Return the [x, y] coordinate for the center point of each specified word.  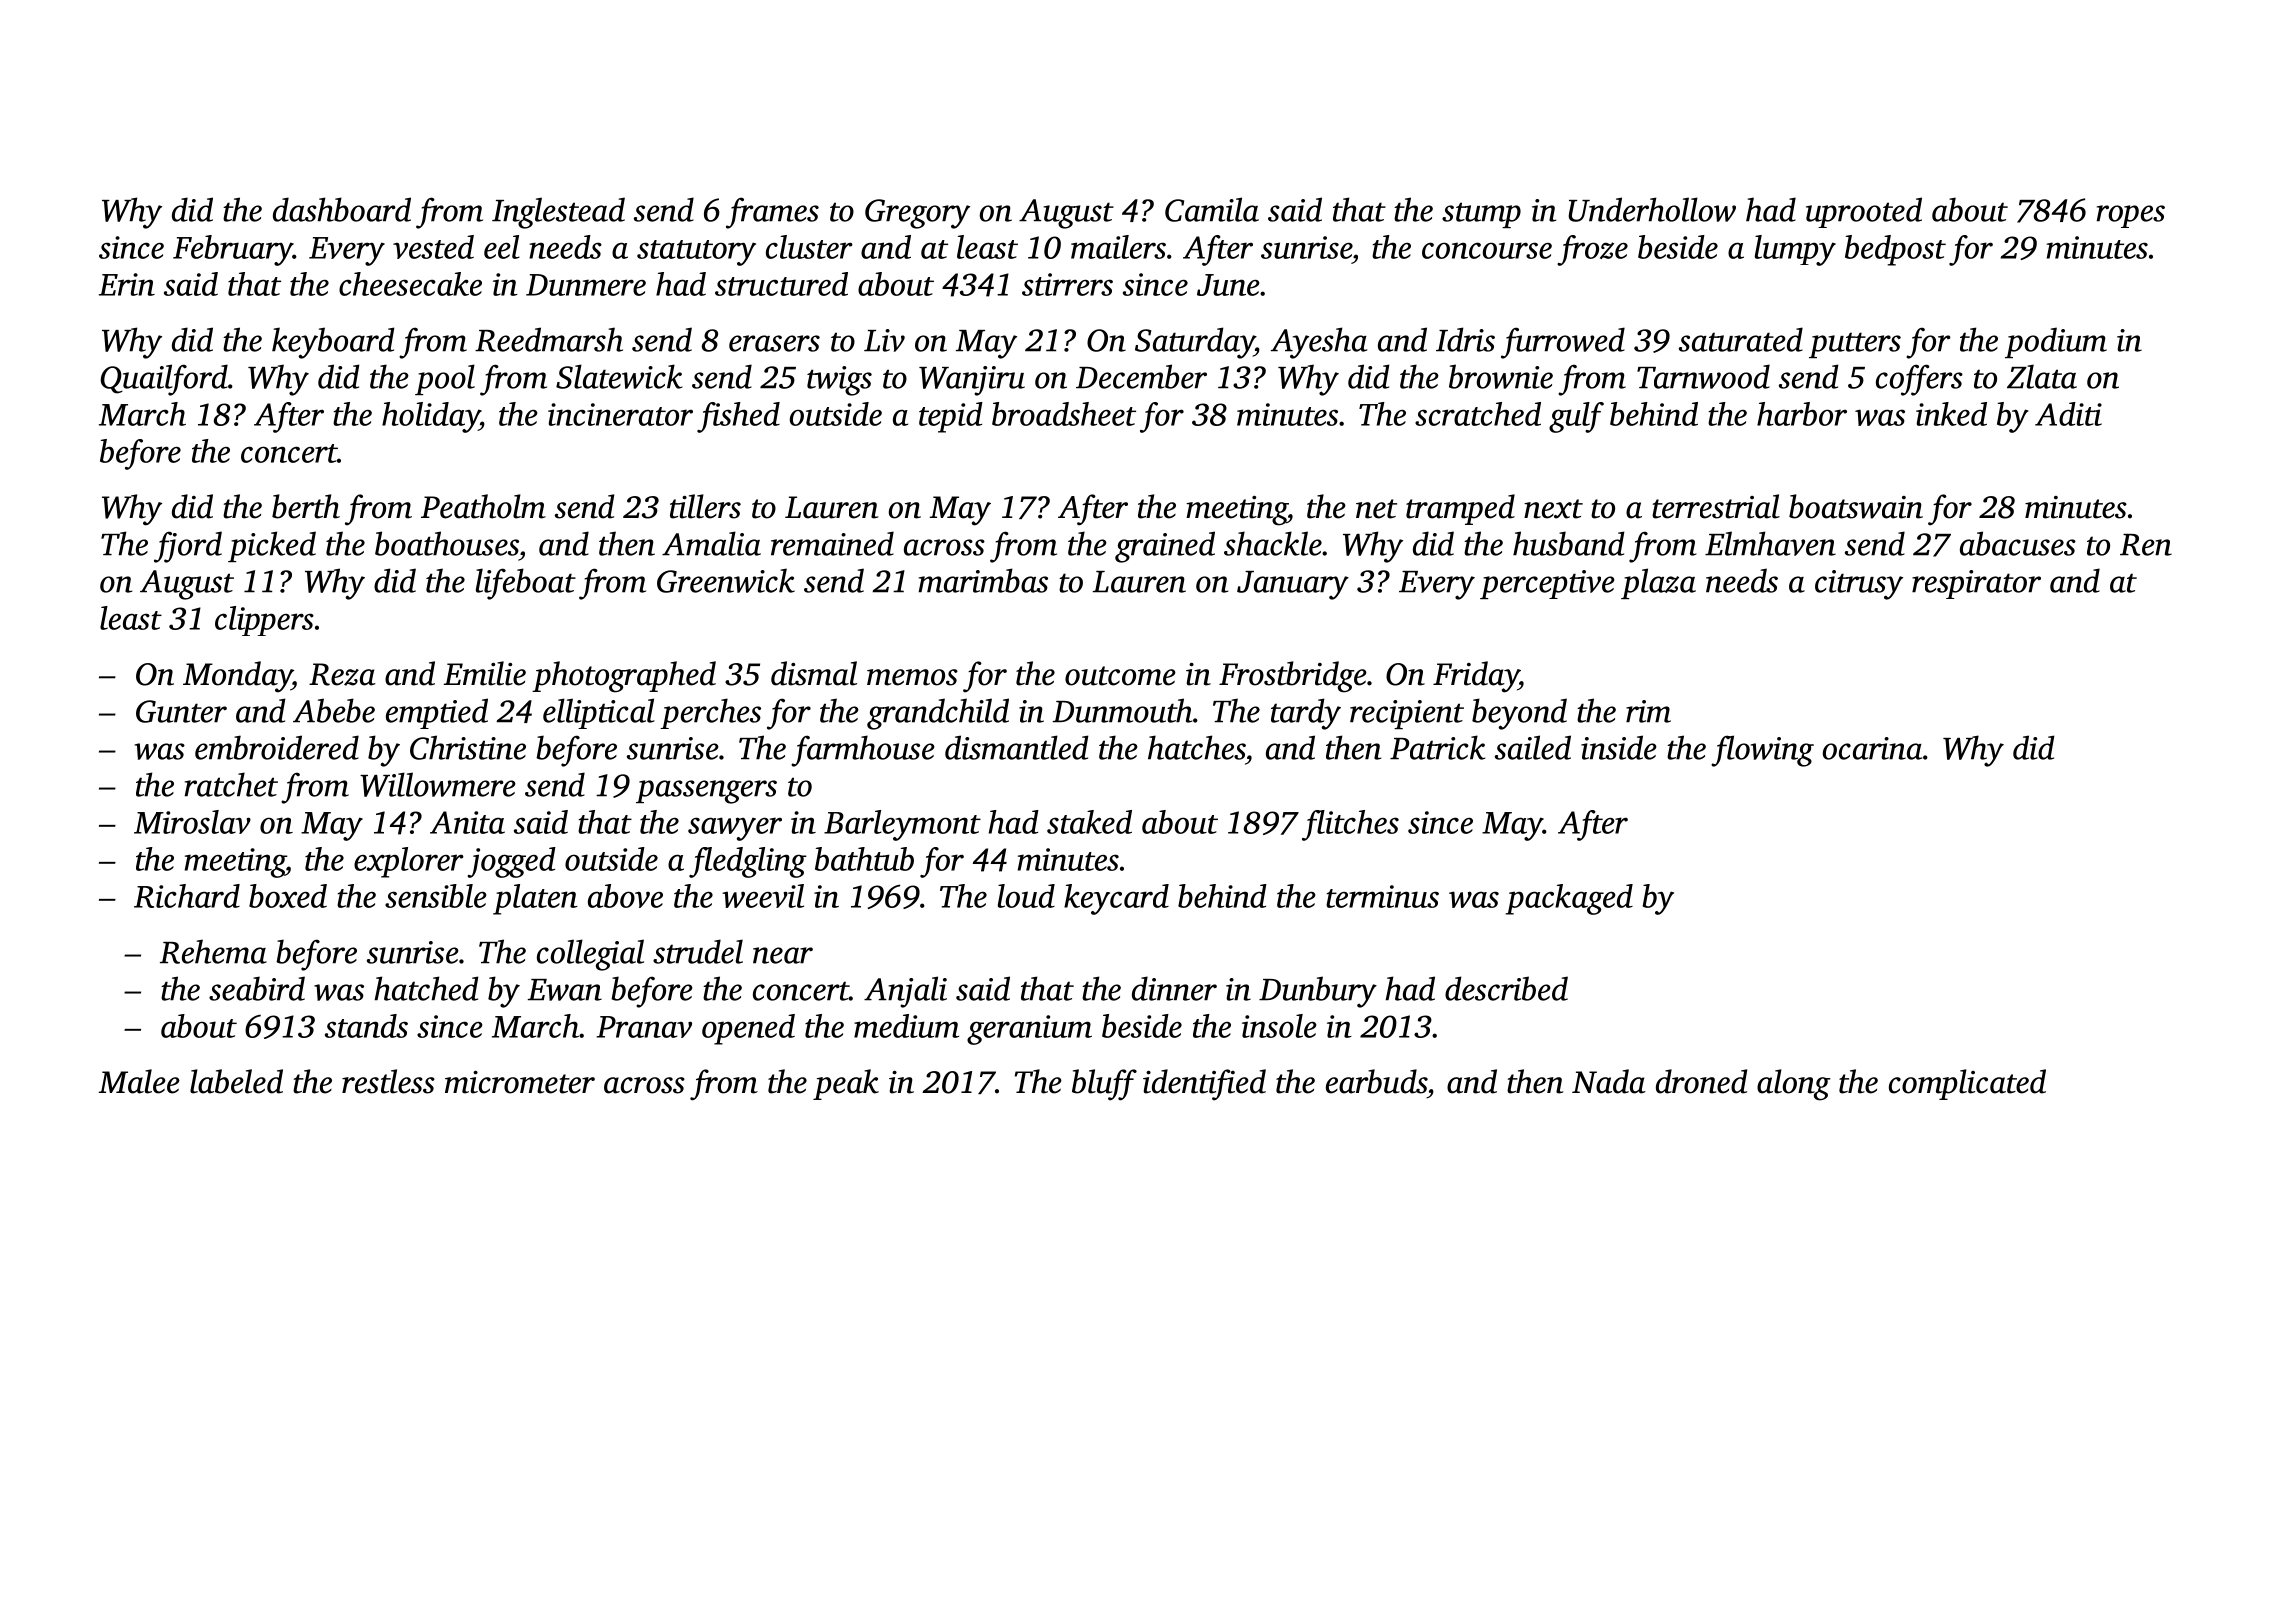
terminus [1382, 896]
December [1141, 376]
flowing [1762, 751]
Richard [187, 896]
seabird [257, 988]
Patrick [1437, 747]
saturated [1741, 339]
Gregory [917, 214]
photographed [624, 677]
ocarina [1872, 748]
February [233, 250]
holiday [431, 417]
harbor [1802, 414]
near [783, 955]
